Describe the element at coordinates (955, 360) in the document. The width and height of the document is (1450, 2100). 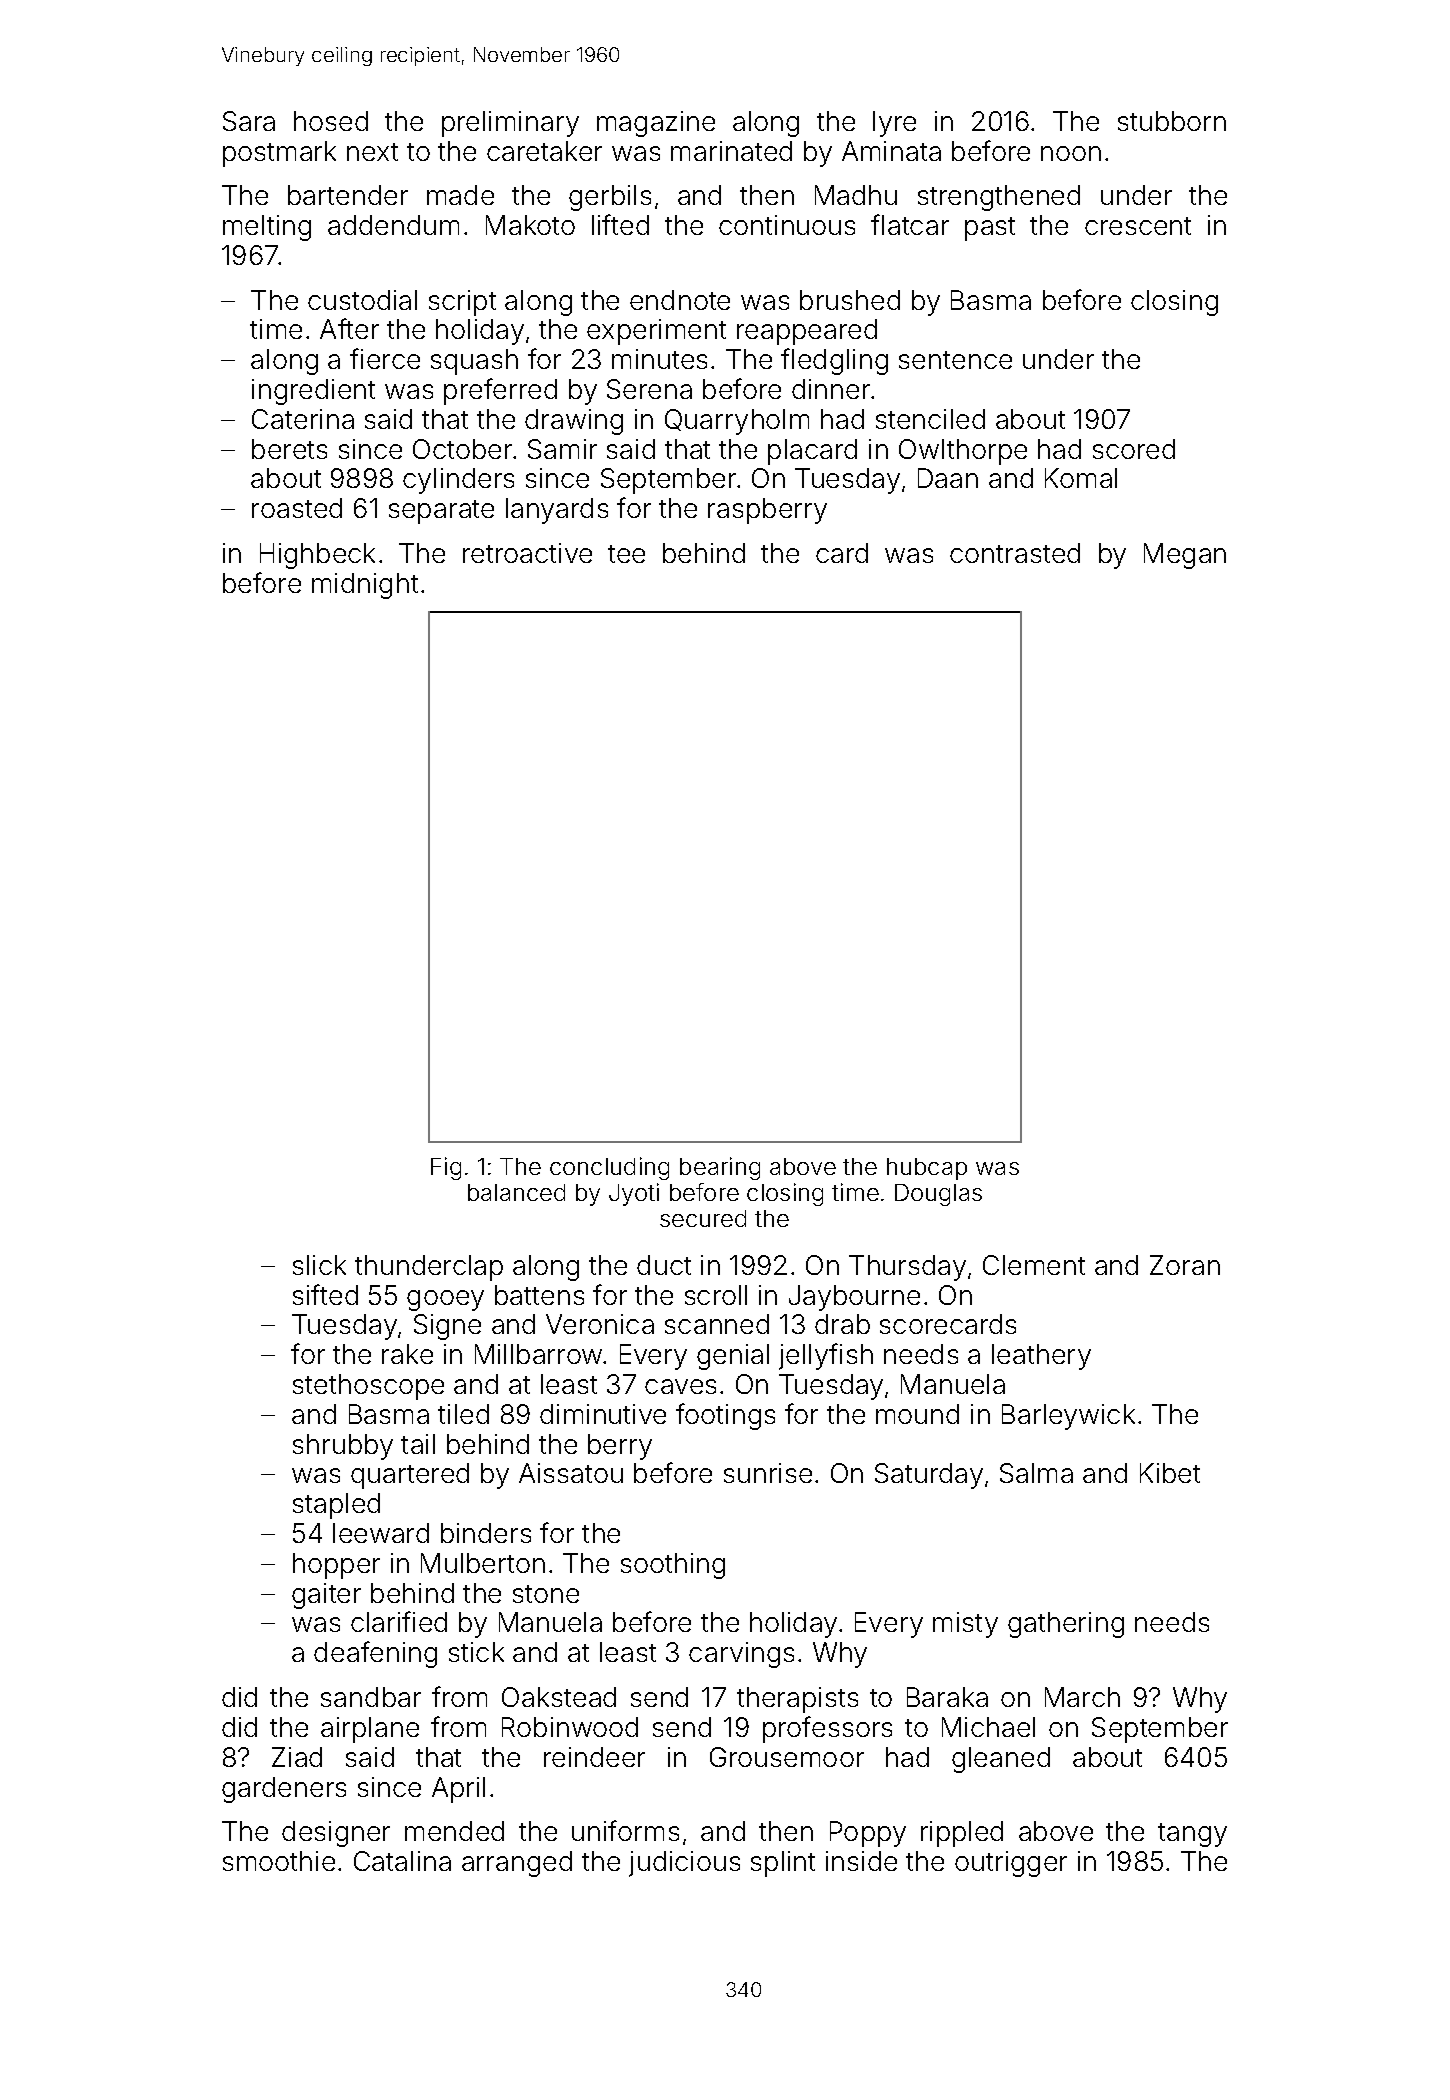
I see `sentence` at that location.
